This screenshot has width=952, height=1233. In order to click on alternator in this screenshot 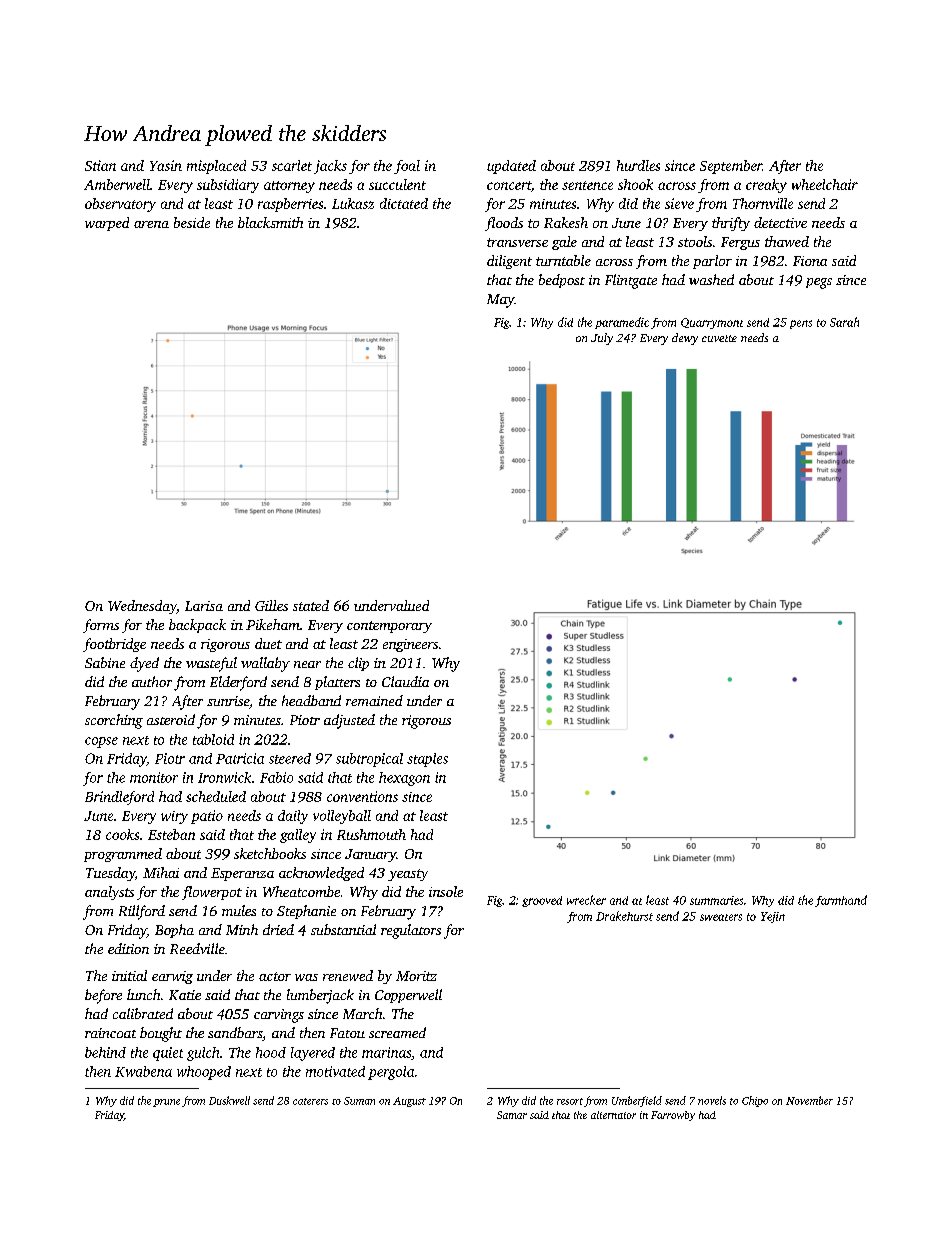, I will do `click(613, 1115)`.
